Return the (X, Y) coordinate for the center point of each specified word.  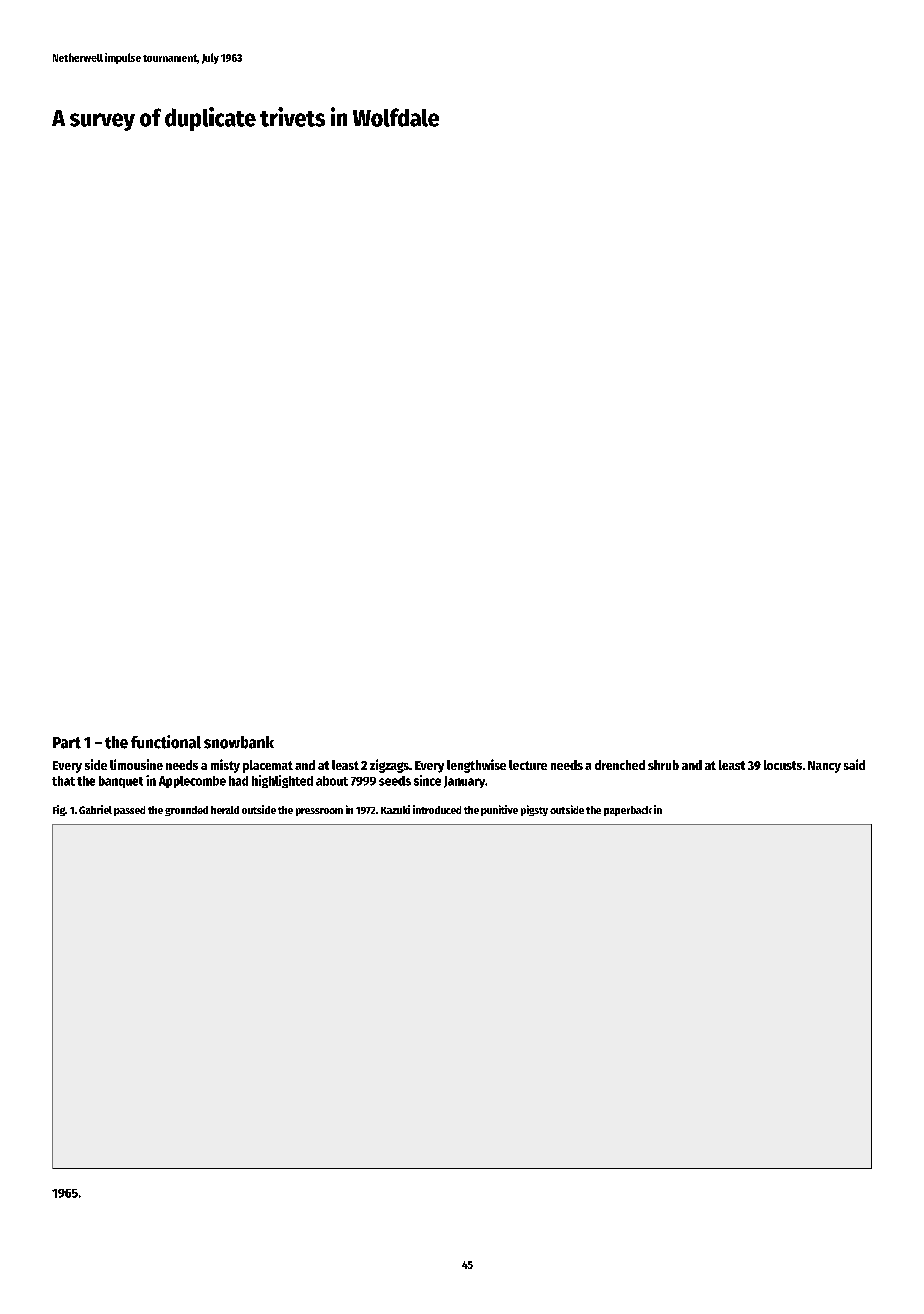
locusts (783, 765)
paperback (628, 811)
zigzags (389, 766)
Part (67, 743)
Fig (59, 810)
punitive (499, 810)
